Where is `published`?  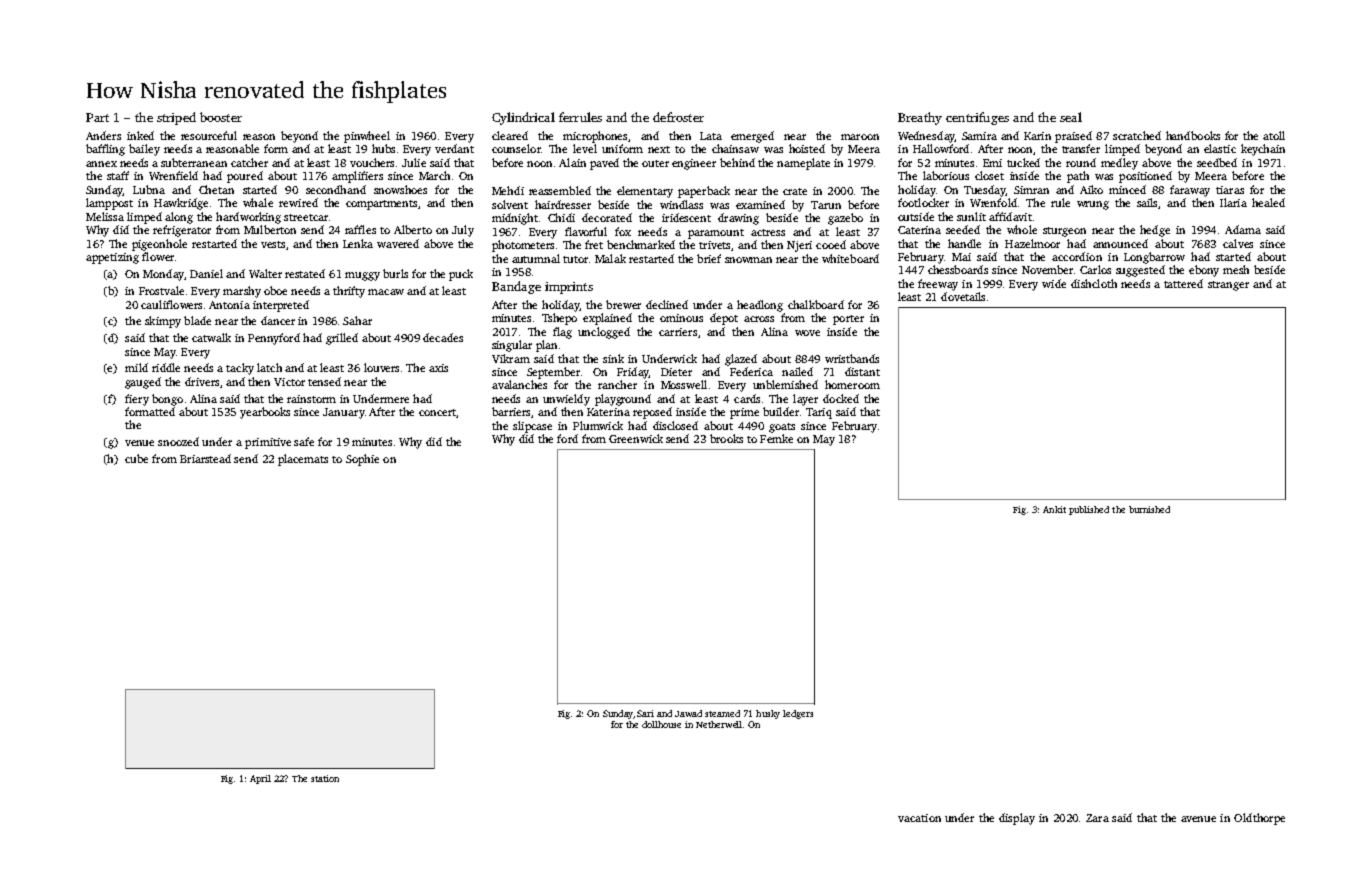
published is located at coordinates (1089, 510).
